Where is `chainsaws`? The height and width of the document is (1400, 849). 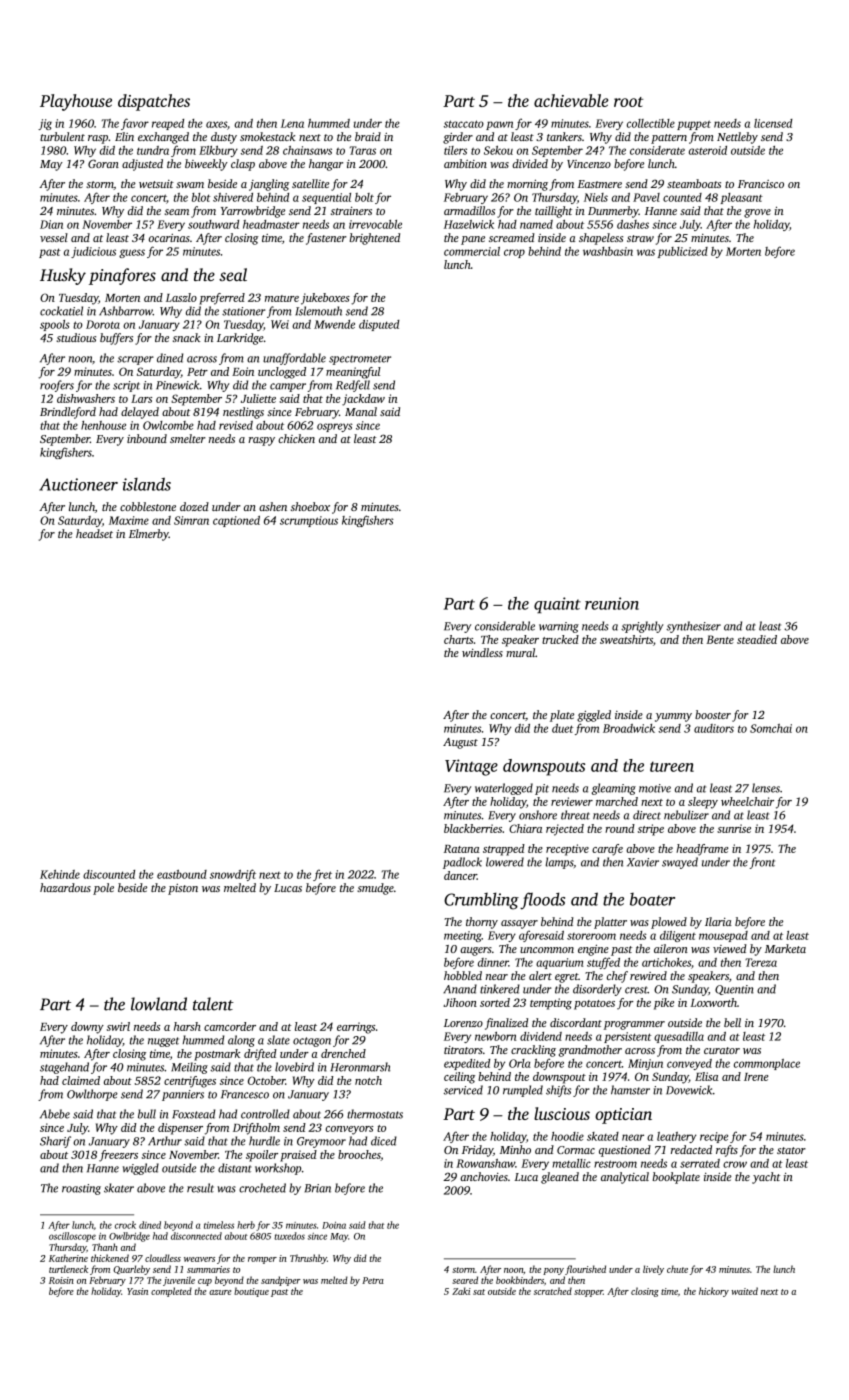
chainsaws is located at coordinates (307, 150).
